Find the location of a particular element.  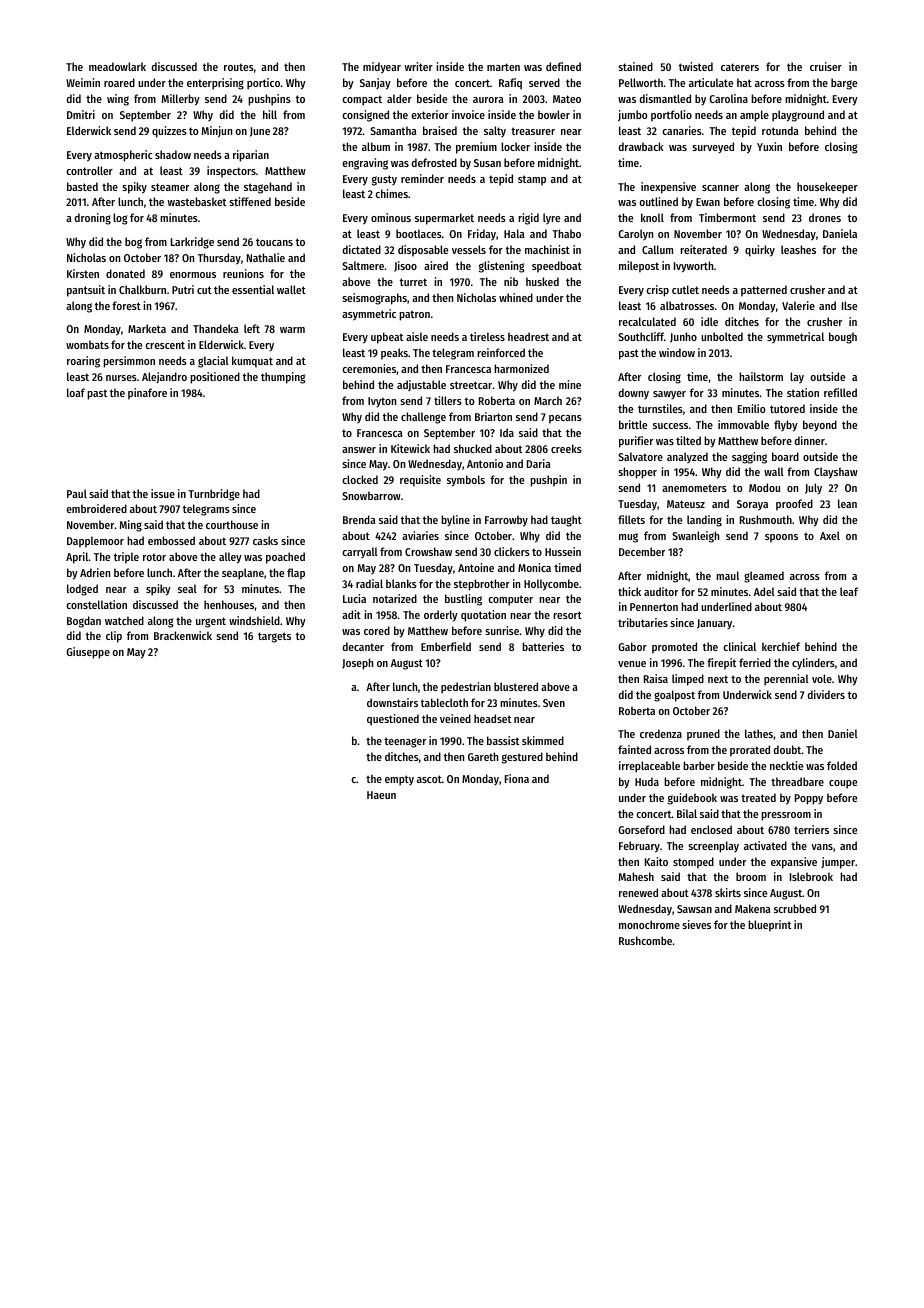

lathes is located at coordinates (759, 733).
